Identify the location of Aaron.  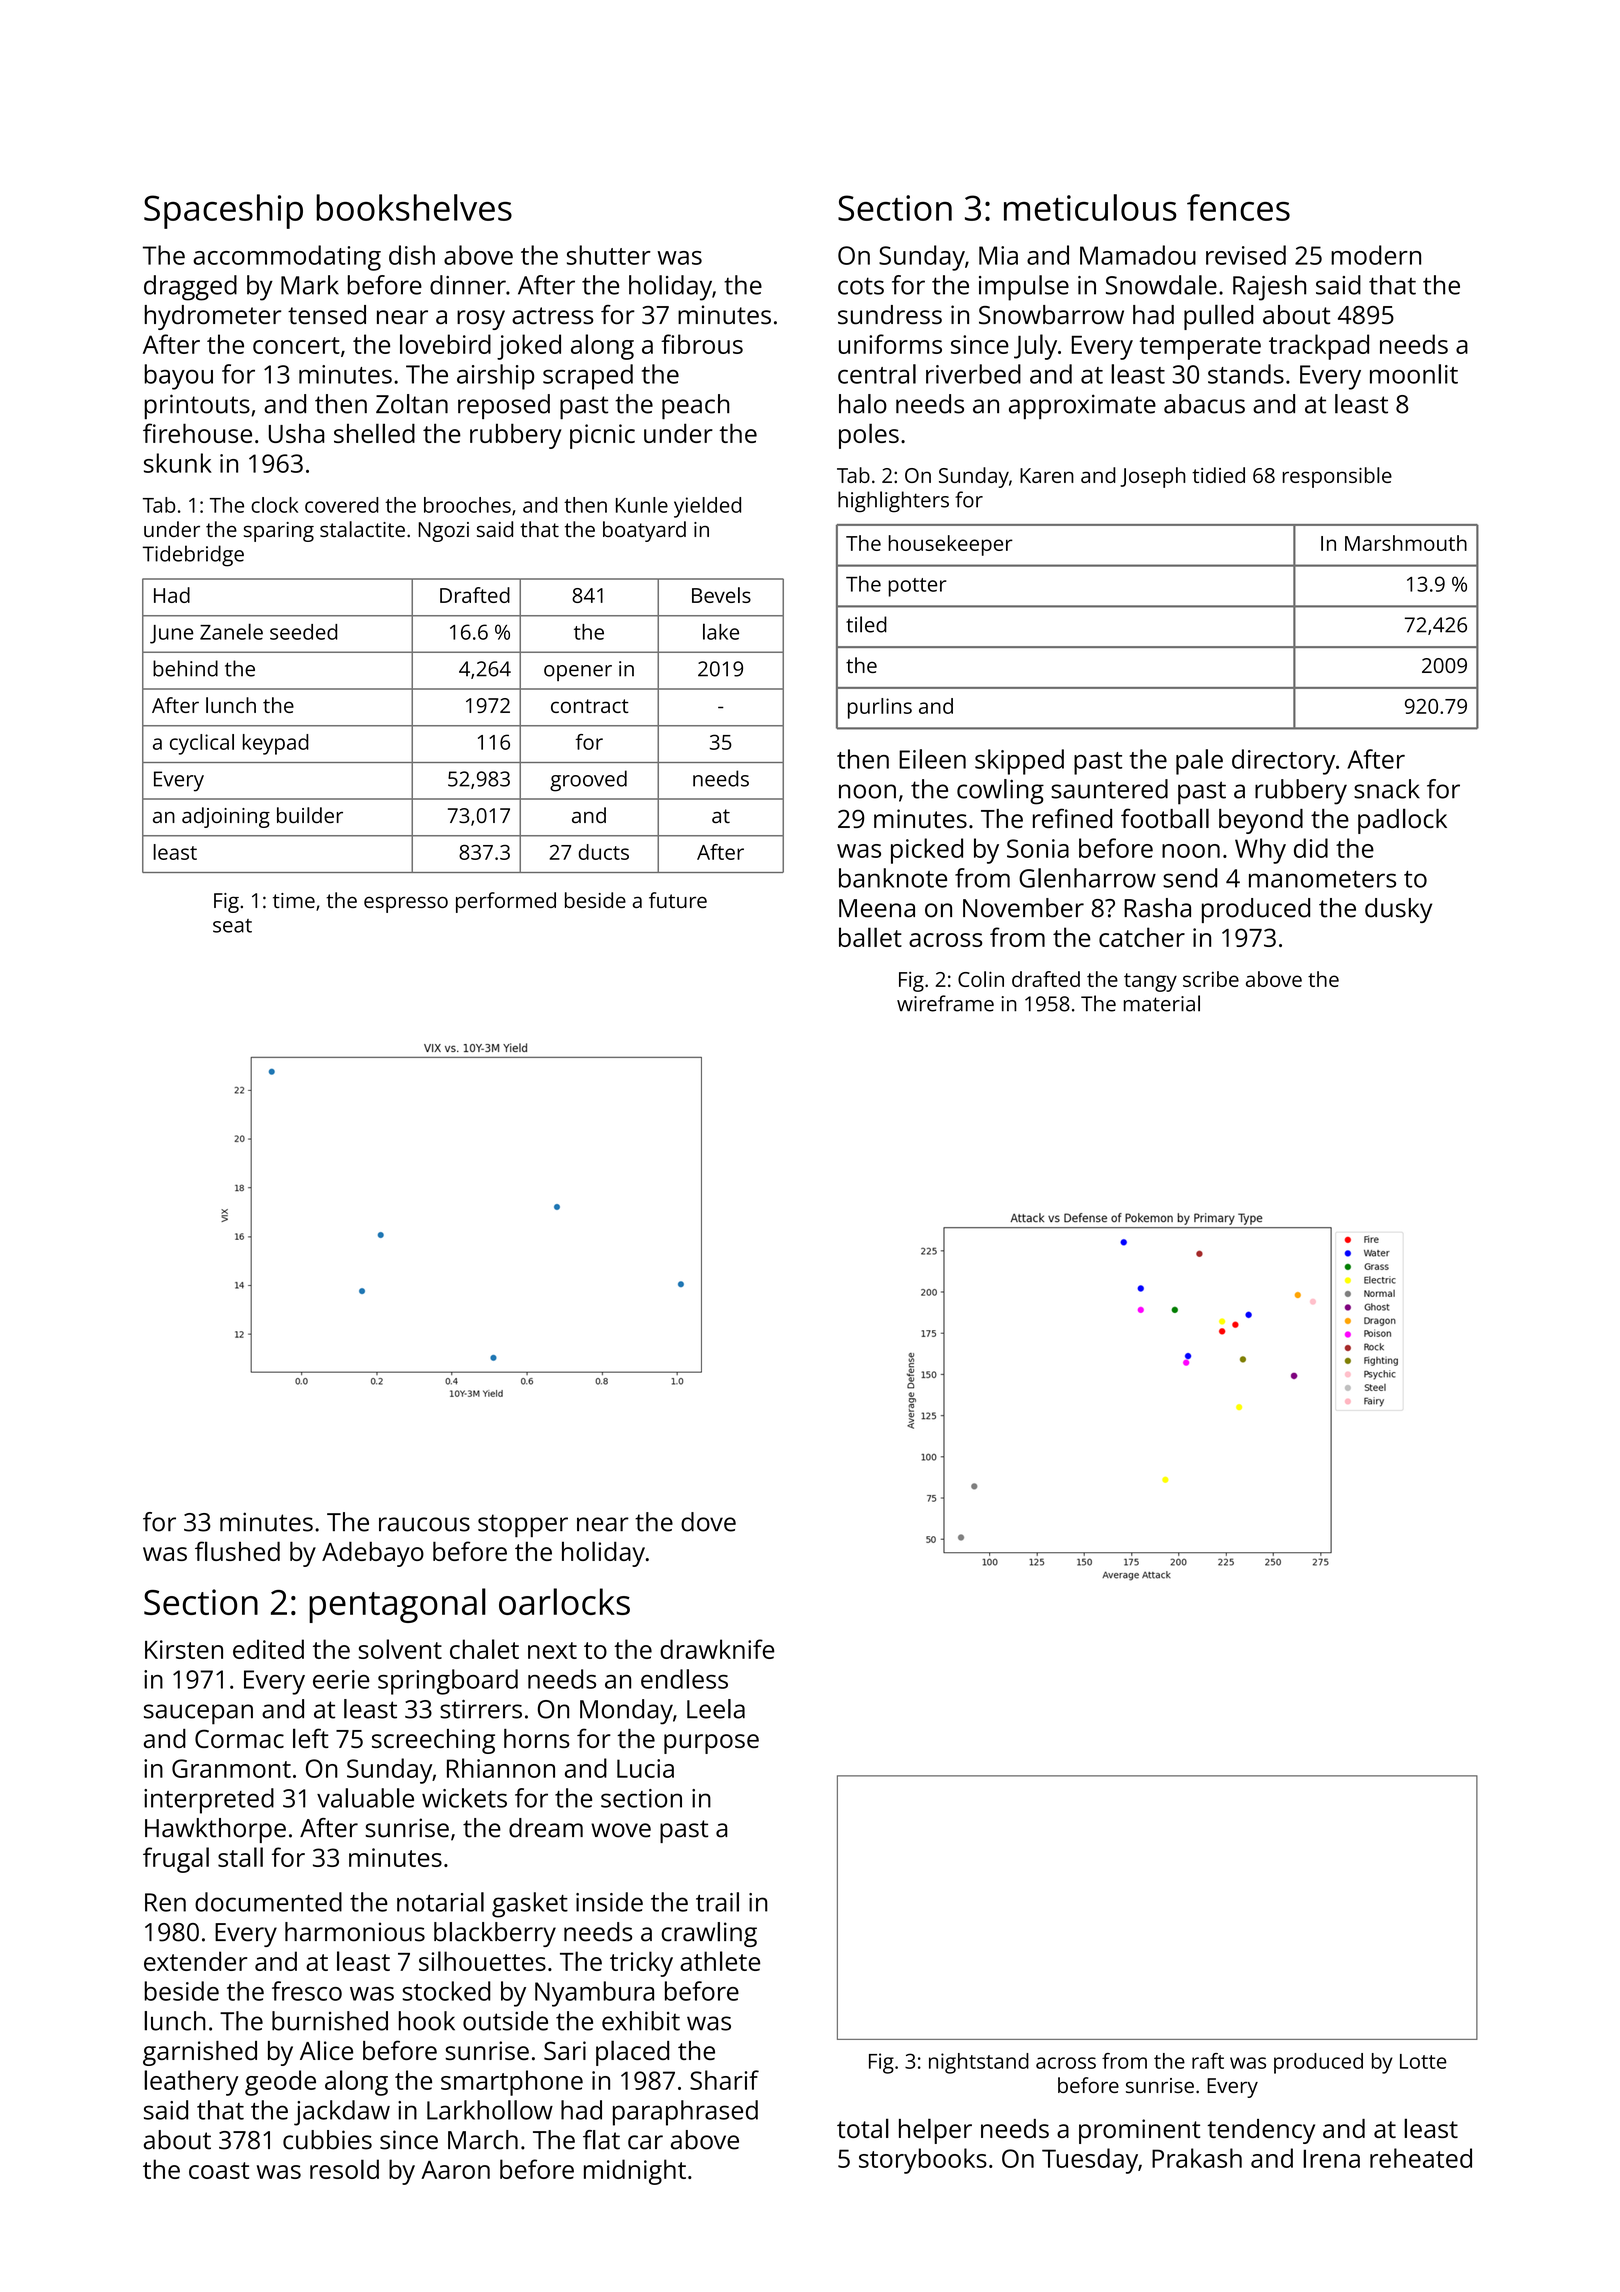
(455, 2169).
